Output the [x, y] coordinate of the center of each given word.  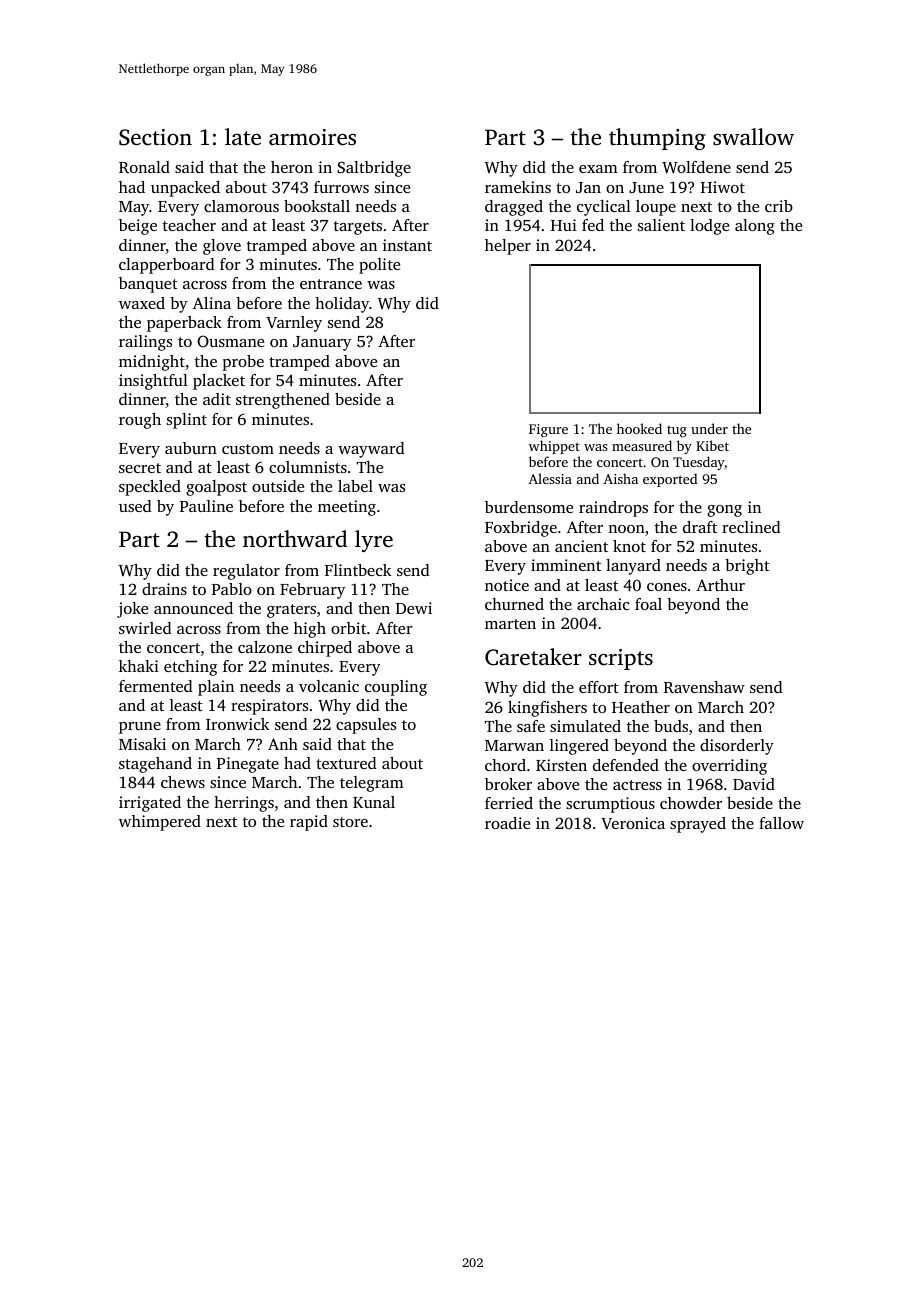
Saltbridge [374, 169]
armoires [312, 137]
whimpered [160, 823]
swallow [753, 136]
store [350, 822]
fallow [781, 823]
